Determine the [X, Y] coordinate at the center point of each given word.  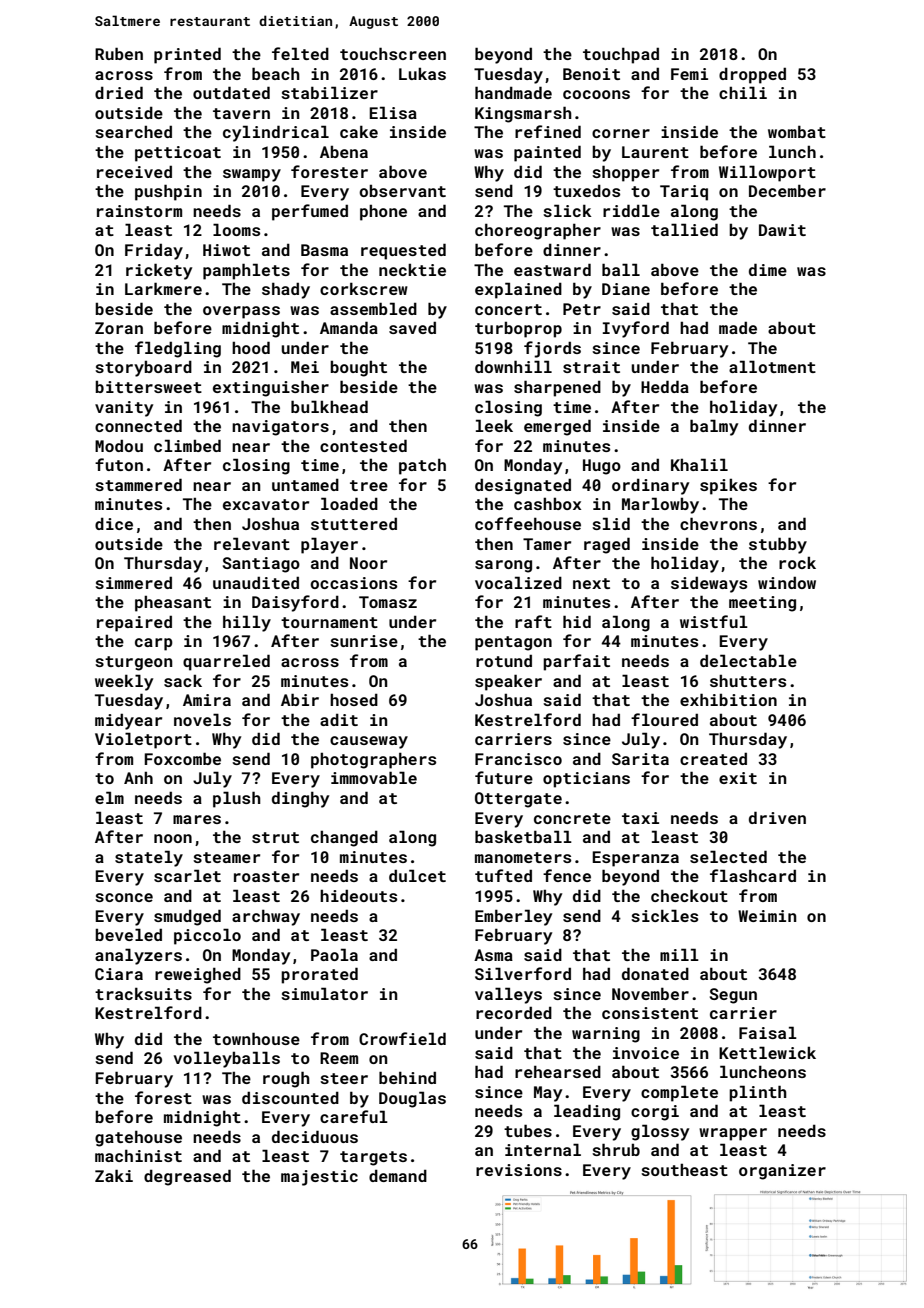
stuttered [354, 523]
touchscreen [393, 53]
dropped [752, 75]
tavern [241, 113]
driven [777, 817]
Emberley [513, 917]
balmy [714, 427]
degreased [187, 1177]
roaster [266, 876]
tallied [684, 229]
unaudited [256, 582]
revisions [519, 1170]
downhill [513, 366]
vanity [124, 409]
